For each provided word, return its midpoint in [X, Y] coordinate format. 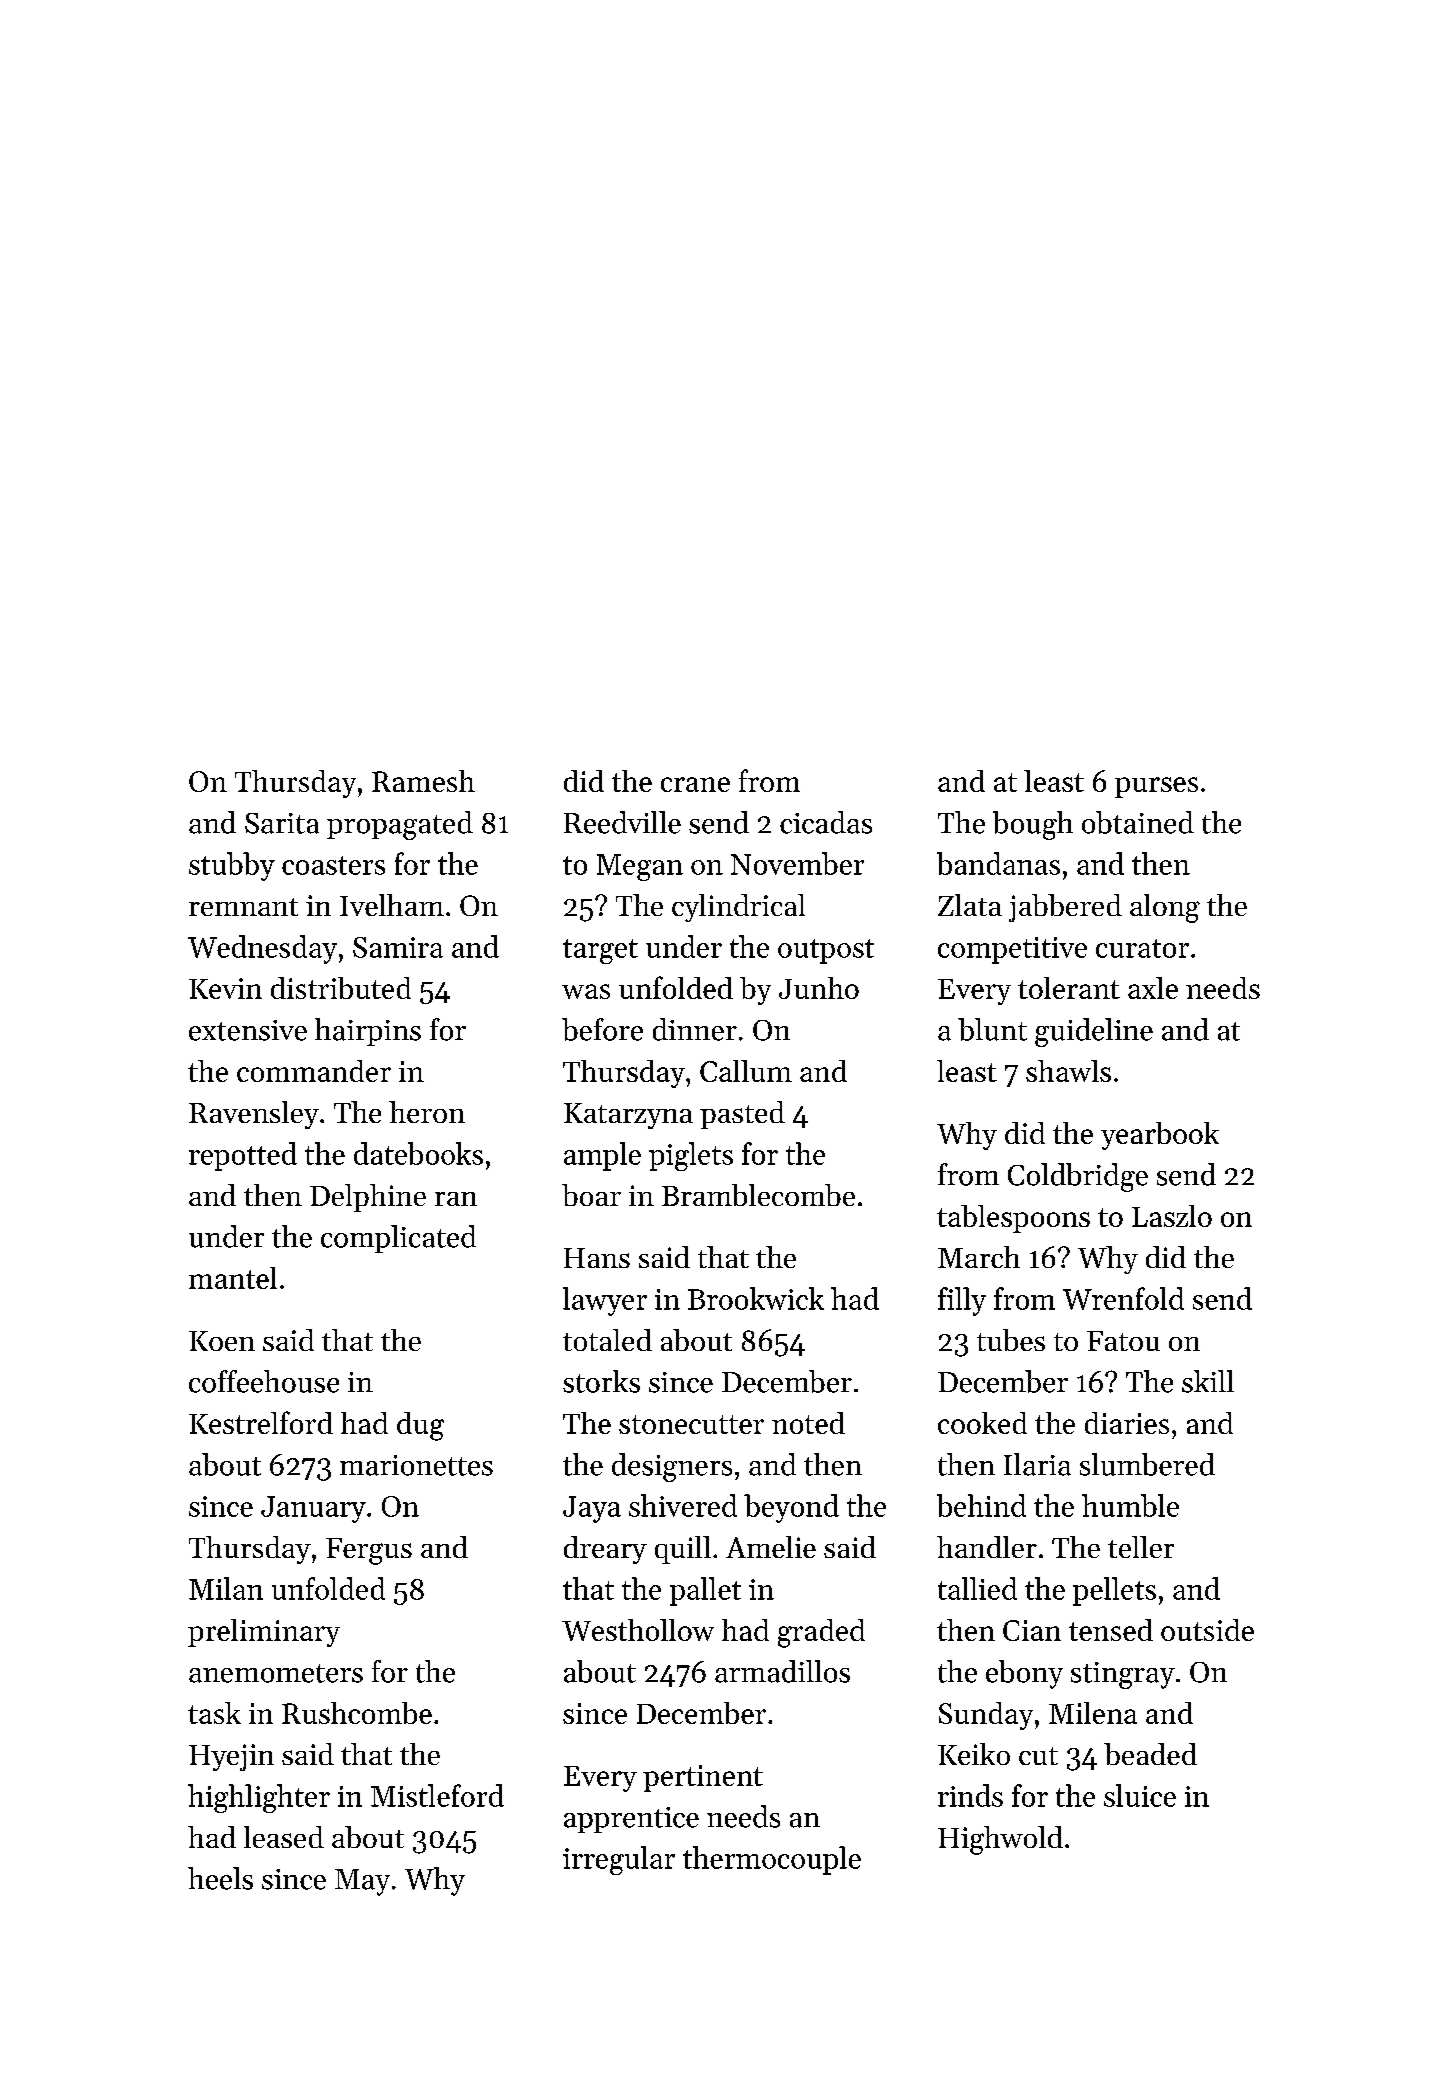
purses [1156, 787]
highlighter [259, 1798]
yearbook [1160, 1136]
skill [1208, 1381]
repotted [243, 1156]
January [313, 1509]
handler [987, 1547]
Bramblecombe [758, 1195]
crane [695, 784]
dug [420, 1426]
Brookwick [756, 1298]
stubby [232, 866]
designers [672, 1467]
